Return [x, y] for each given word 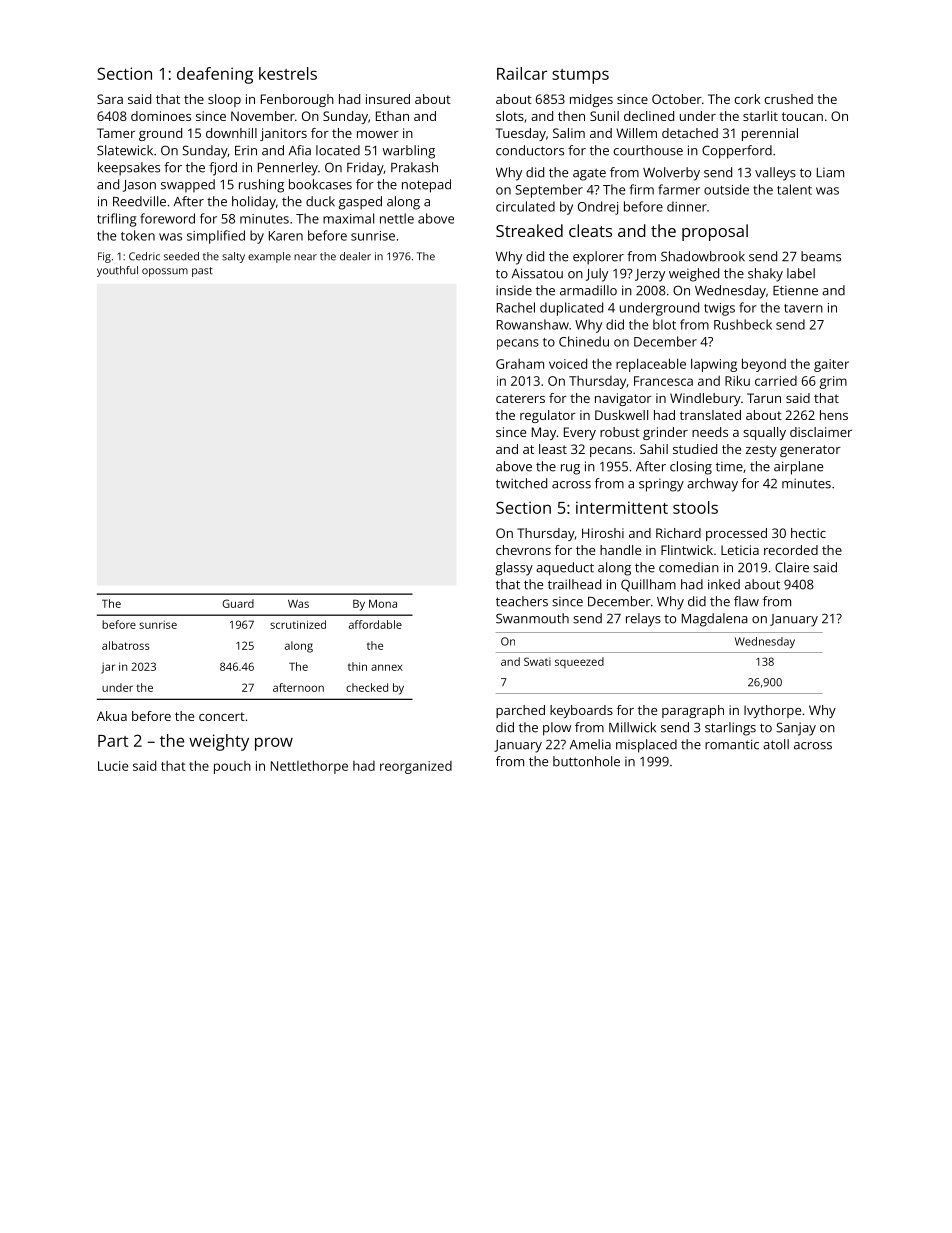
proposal [715, 232]
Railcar [522, 73]
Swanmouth [532, 618]
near [305, 257]
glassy [514, 569]
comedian [689, 567]
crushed [789, 99]
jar [108, 668]
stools [695, 507]
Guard [238, 603]
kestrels [288, 73]
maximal [348, 218]
